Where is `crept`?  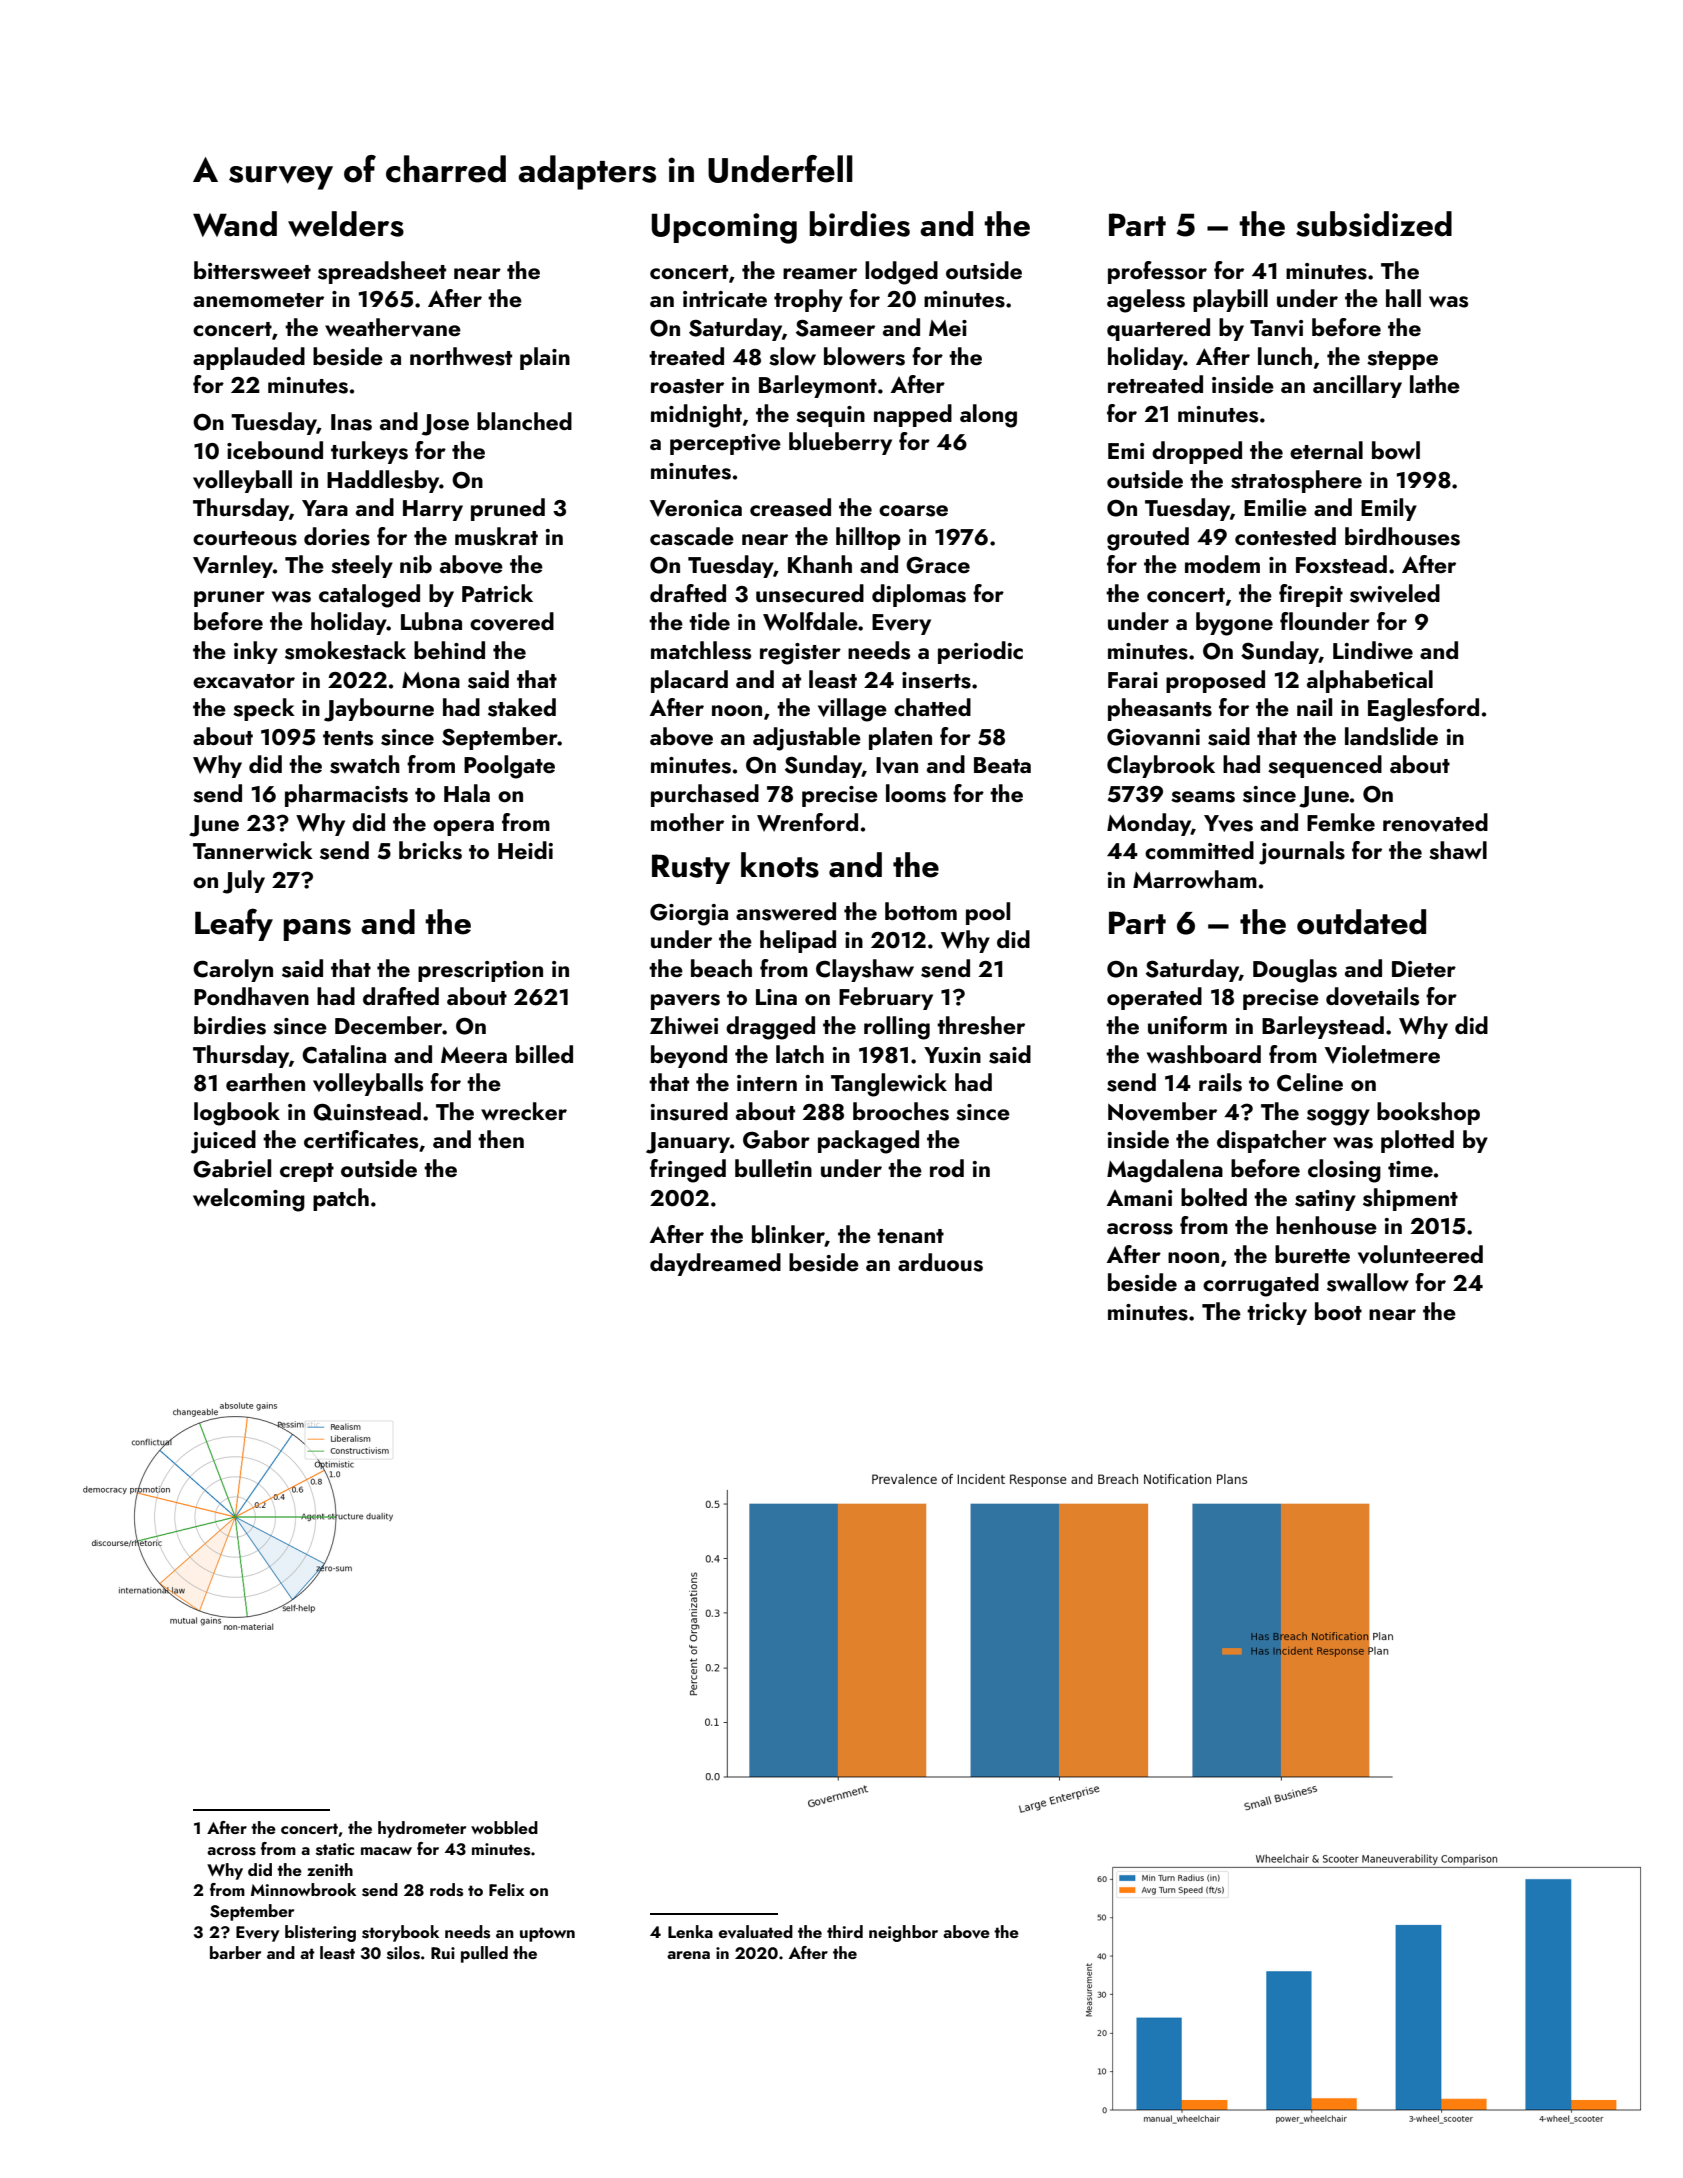 crept is located at coordinates (307, 1172).
